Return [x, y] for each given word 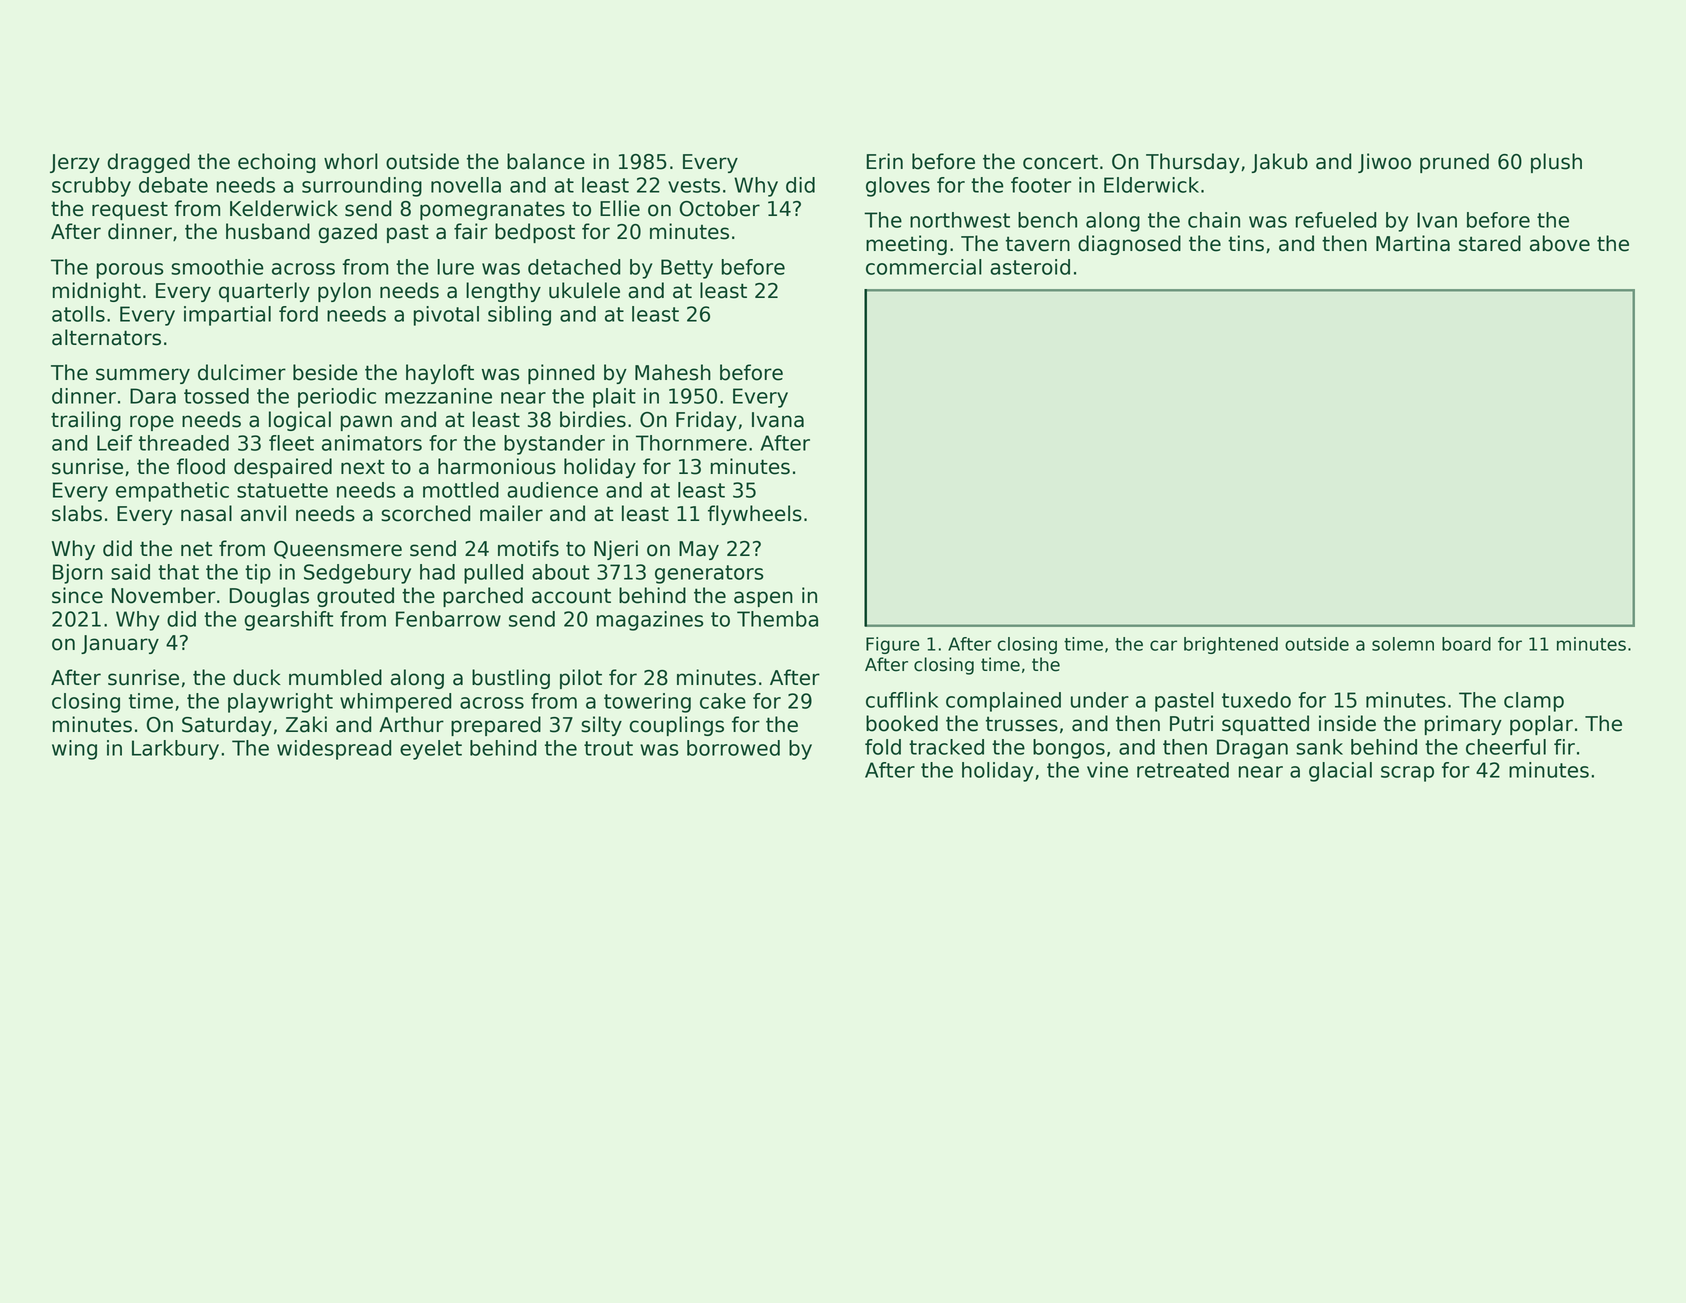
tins [1246, 243]
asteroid [1030, 267]
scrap [1407, 774]
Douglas [269, 597]
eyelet [431, 750]
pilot [581, 679]
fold [883, 747]
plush [1556, 163]
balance [546, 161]
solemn [1403, 644]
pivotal [446, 316]
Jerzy [75, 163]
